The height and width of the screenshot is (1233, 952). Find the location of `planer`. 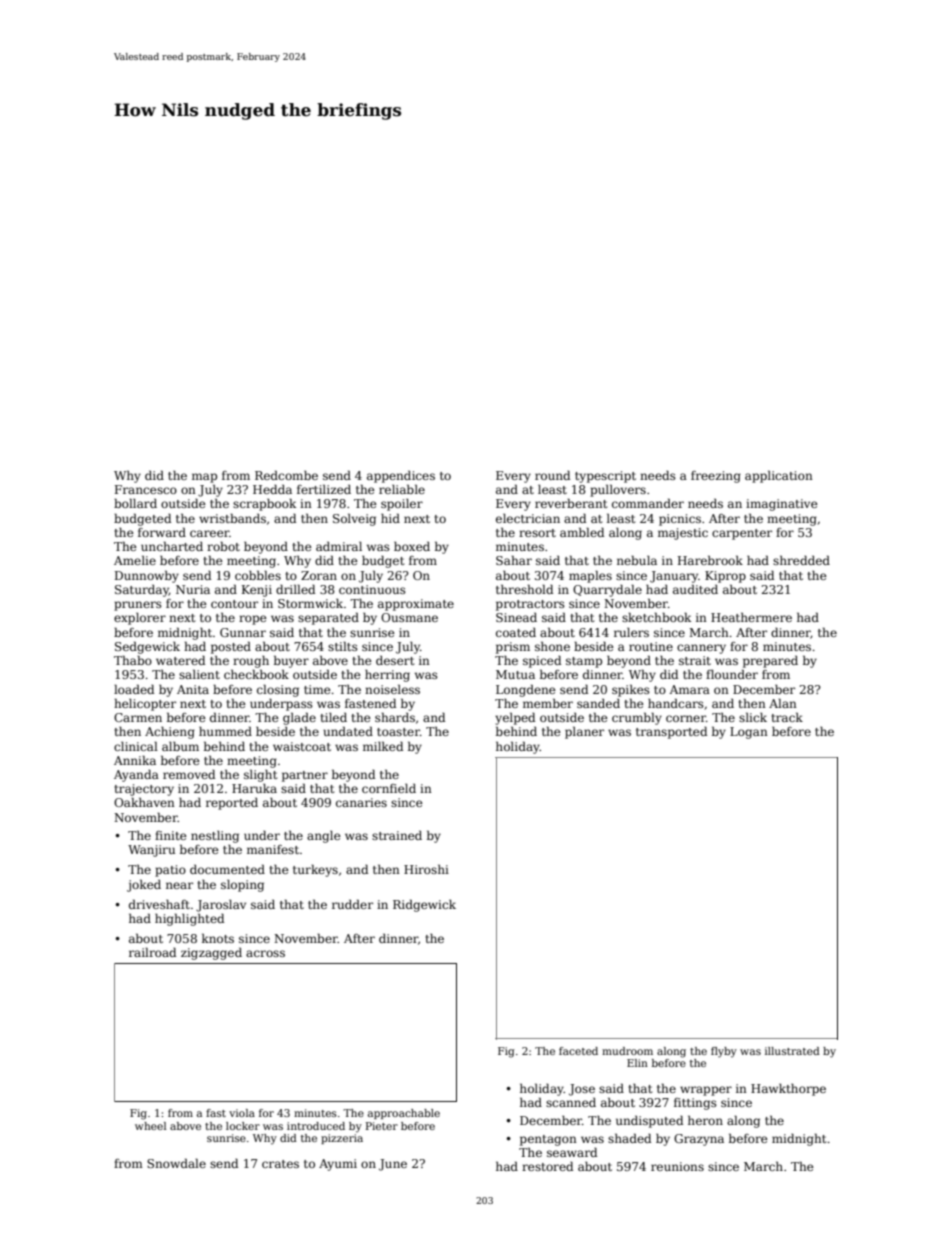

planer is located at coordinates (584, 732).
